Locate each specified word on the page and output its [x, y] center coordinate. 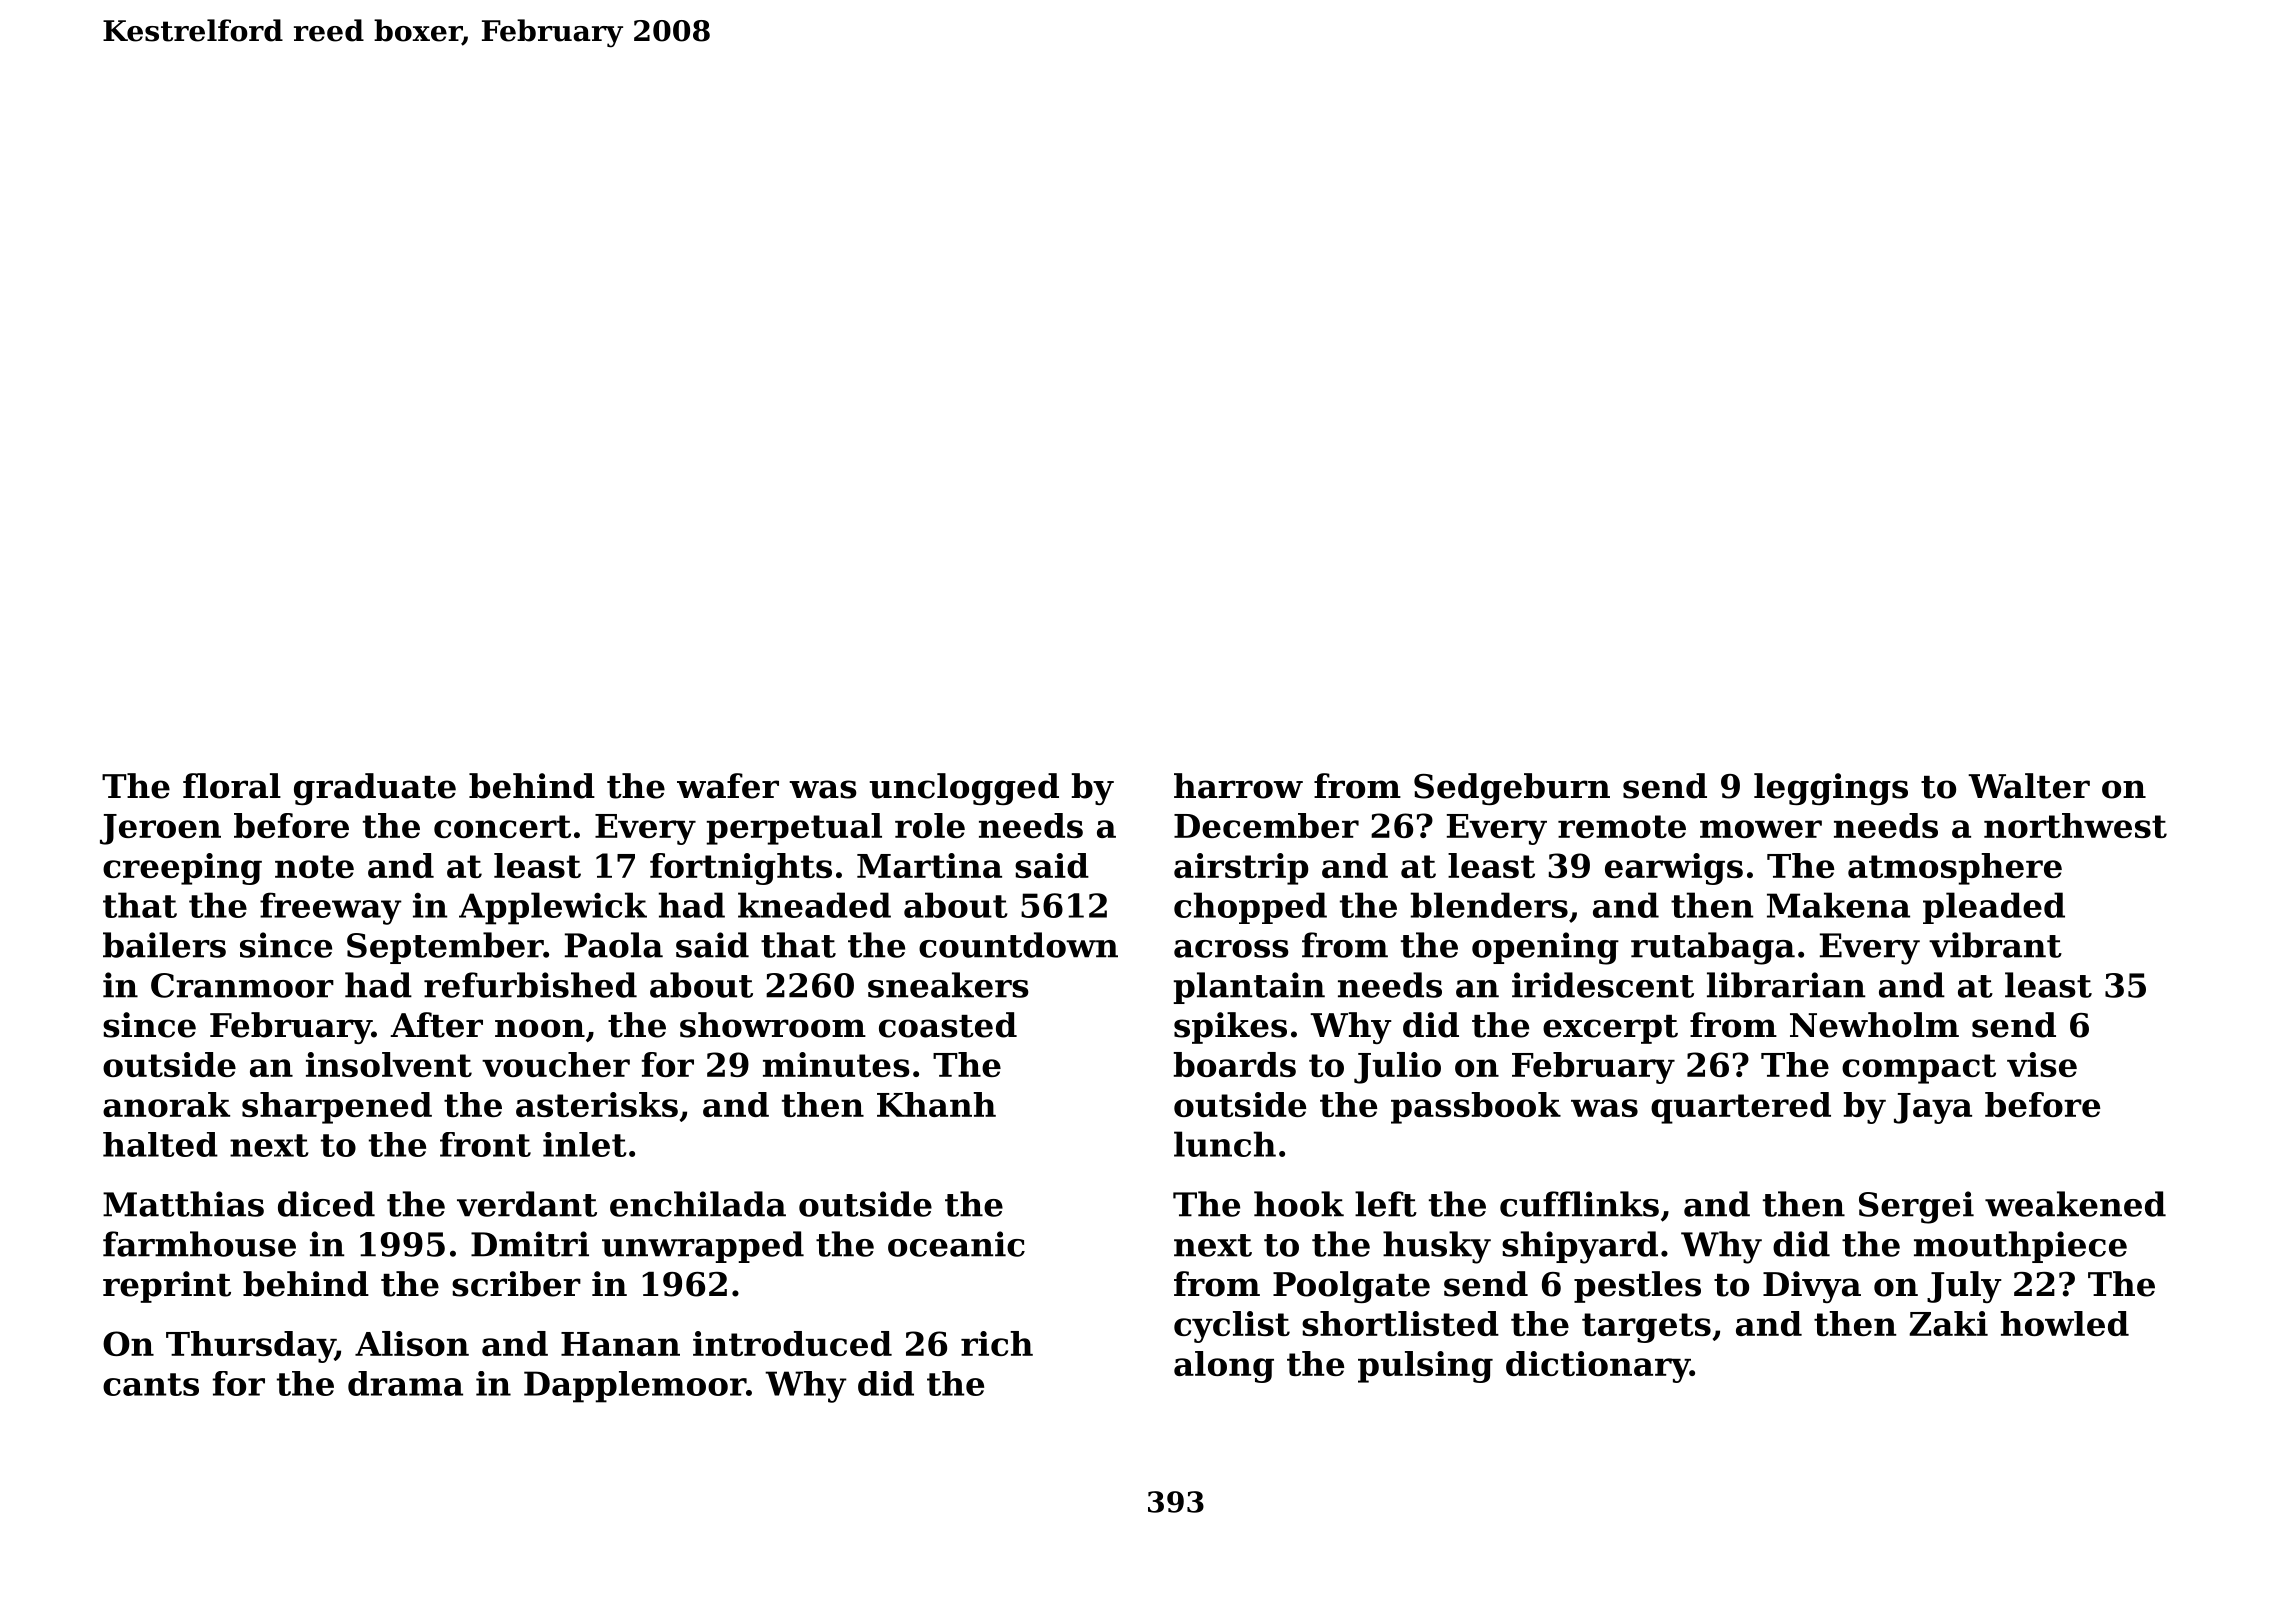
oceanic [956, 1244]
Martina [929, 865]
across [1231, 949]
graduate [375, 789]
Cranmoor [242, 985]
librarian [1786, 985]
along [1224, 1367]
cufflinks [1579, 1204]
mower [1761, 829]
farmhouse [199, 1244]
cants [151, 1384]
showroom [773, 1025]
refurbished [530, 985]
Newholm [1874, 1025]
